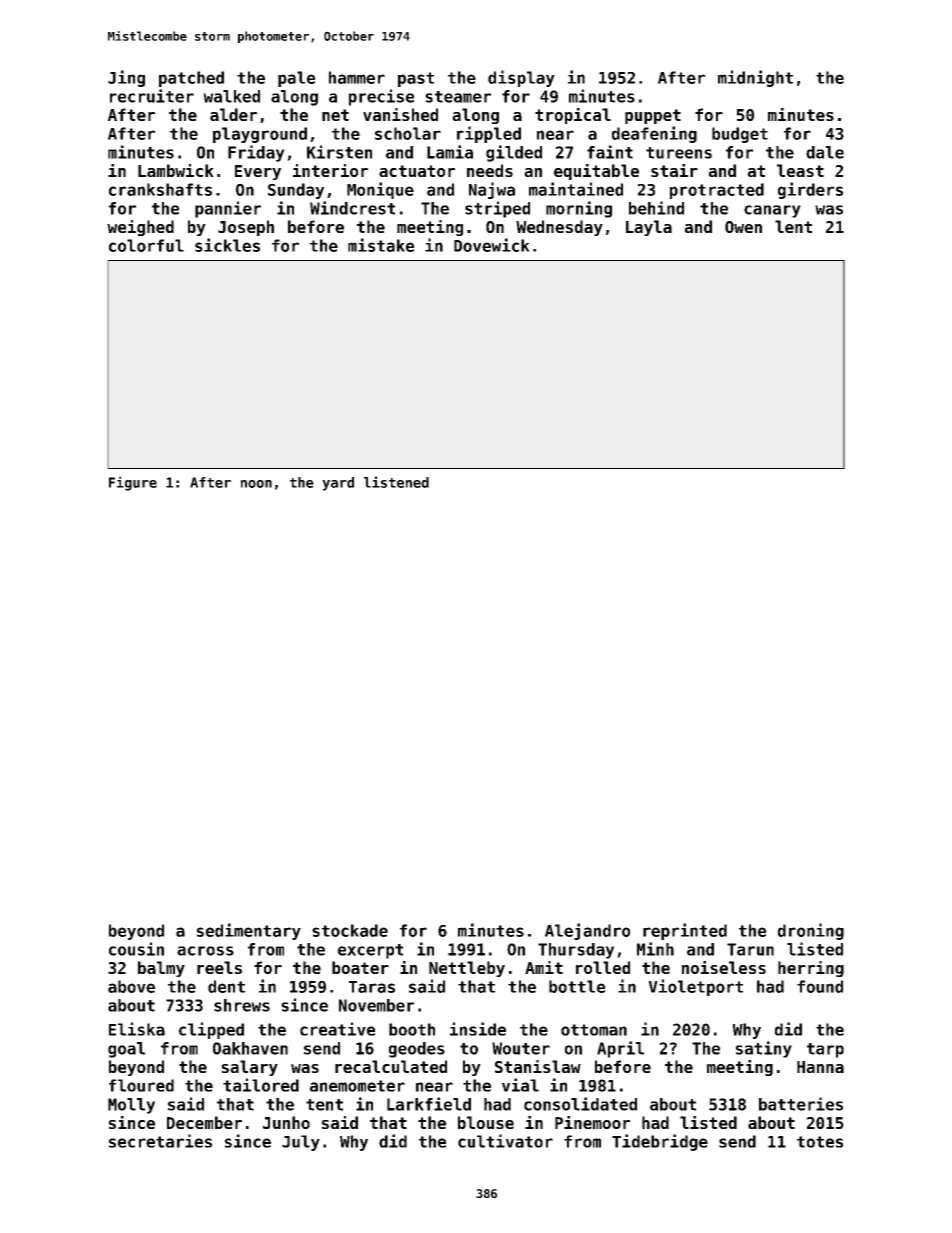 Image resolution: width=952 pixels, height=1233 pixels. Describe the element at coordinates (755, 78) in the screenshot. I see `midnight` at that location.
